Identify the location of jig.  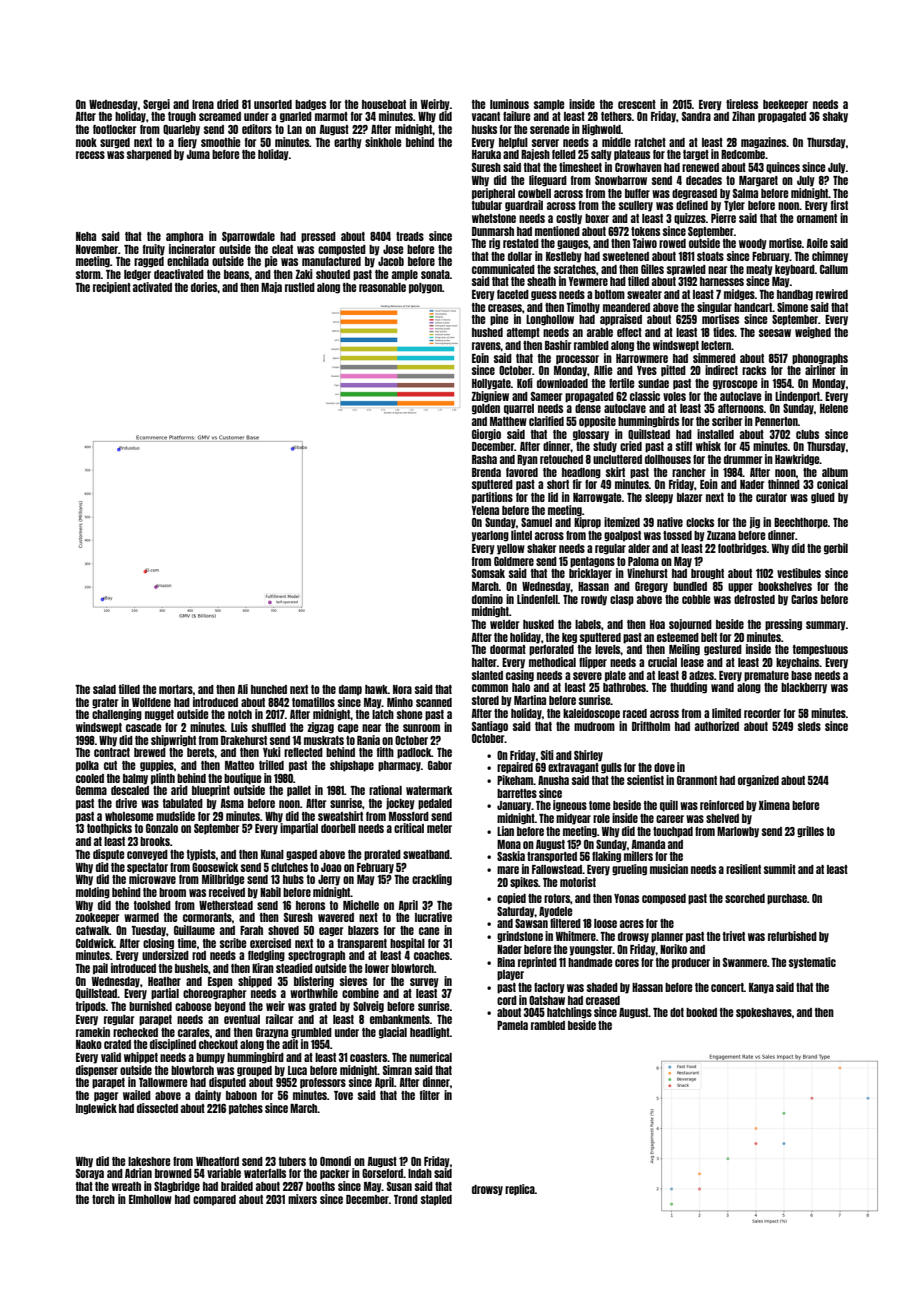
(754, 523).
